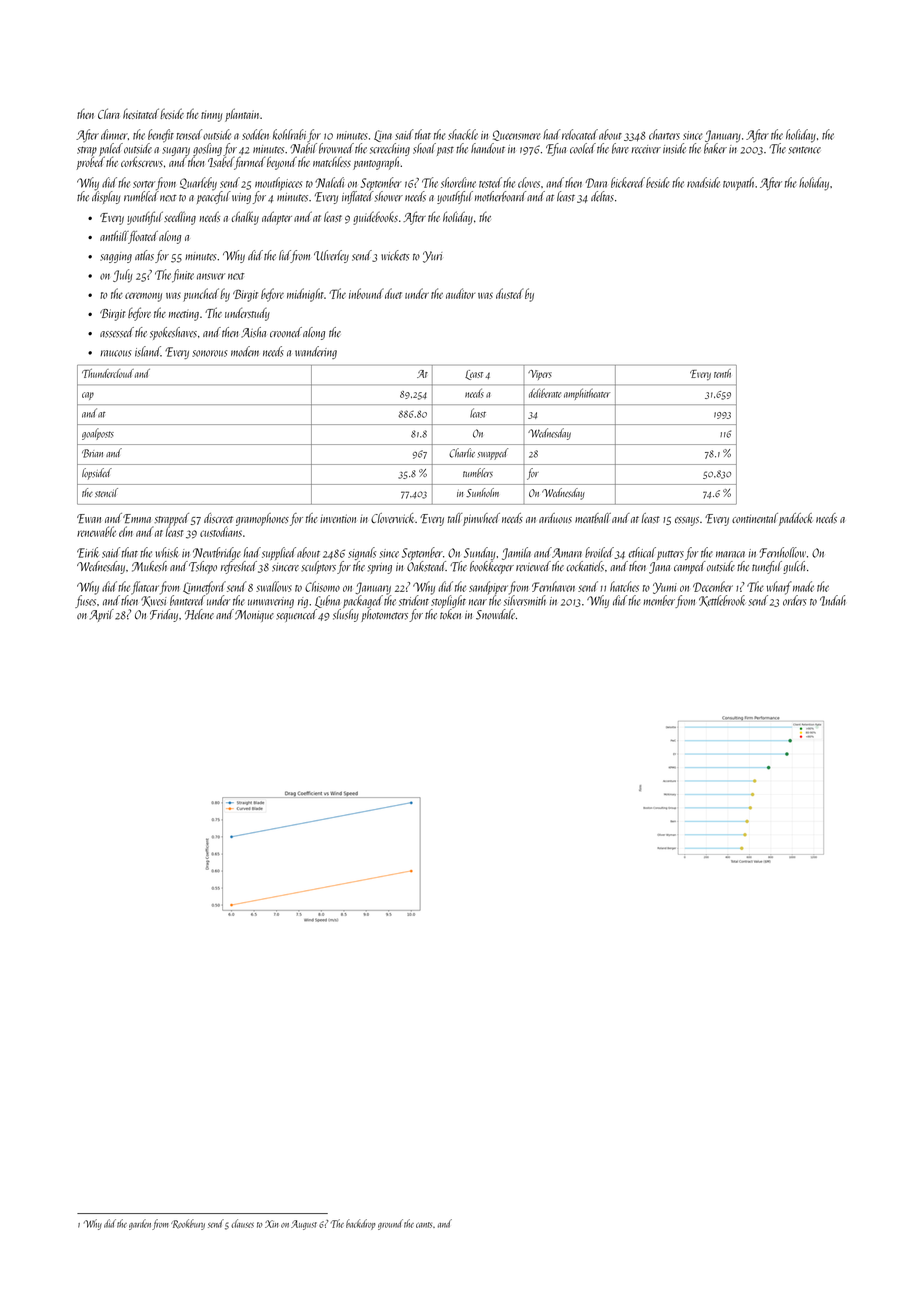  I want to click on paddock, so click(796, 519).
